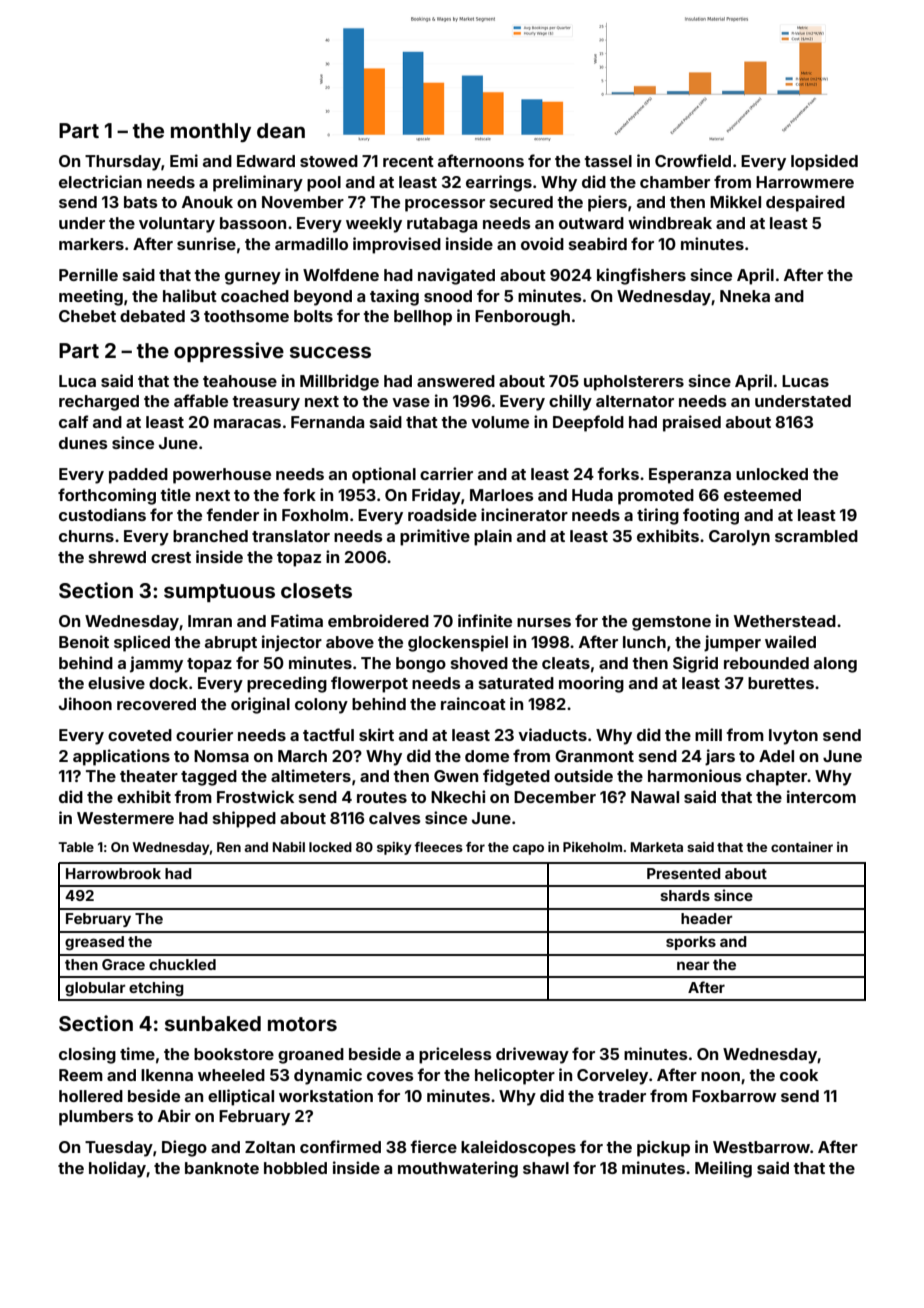 The image size is (924, 1308). I want to click on Nneka, so click(745, 296).
